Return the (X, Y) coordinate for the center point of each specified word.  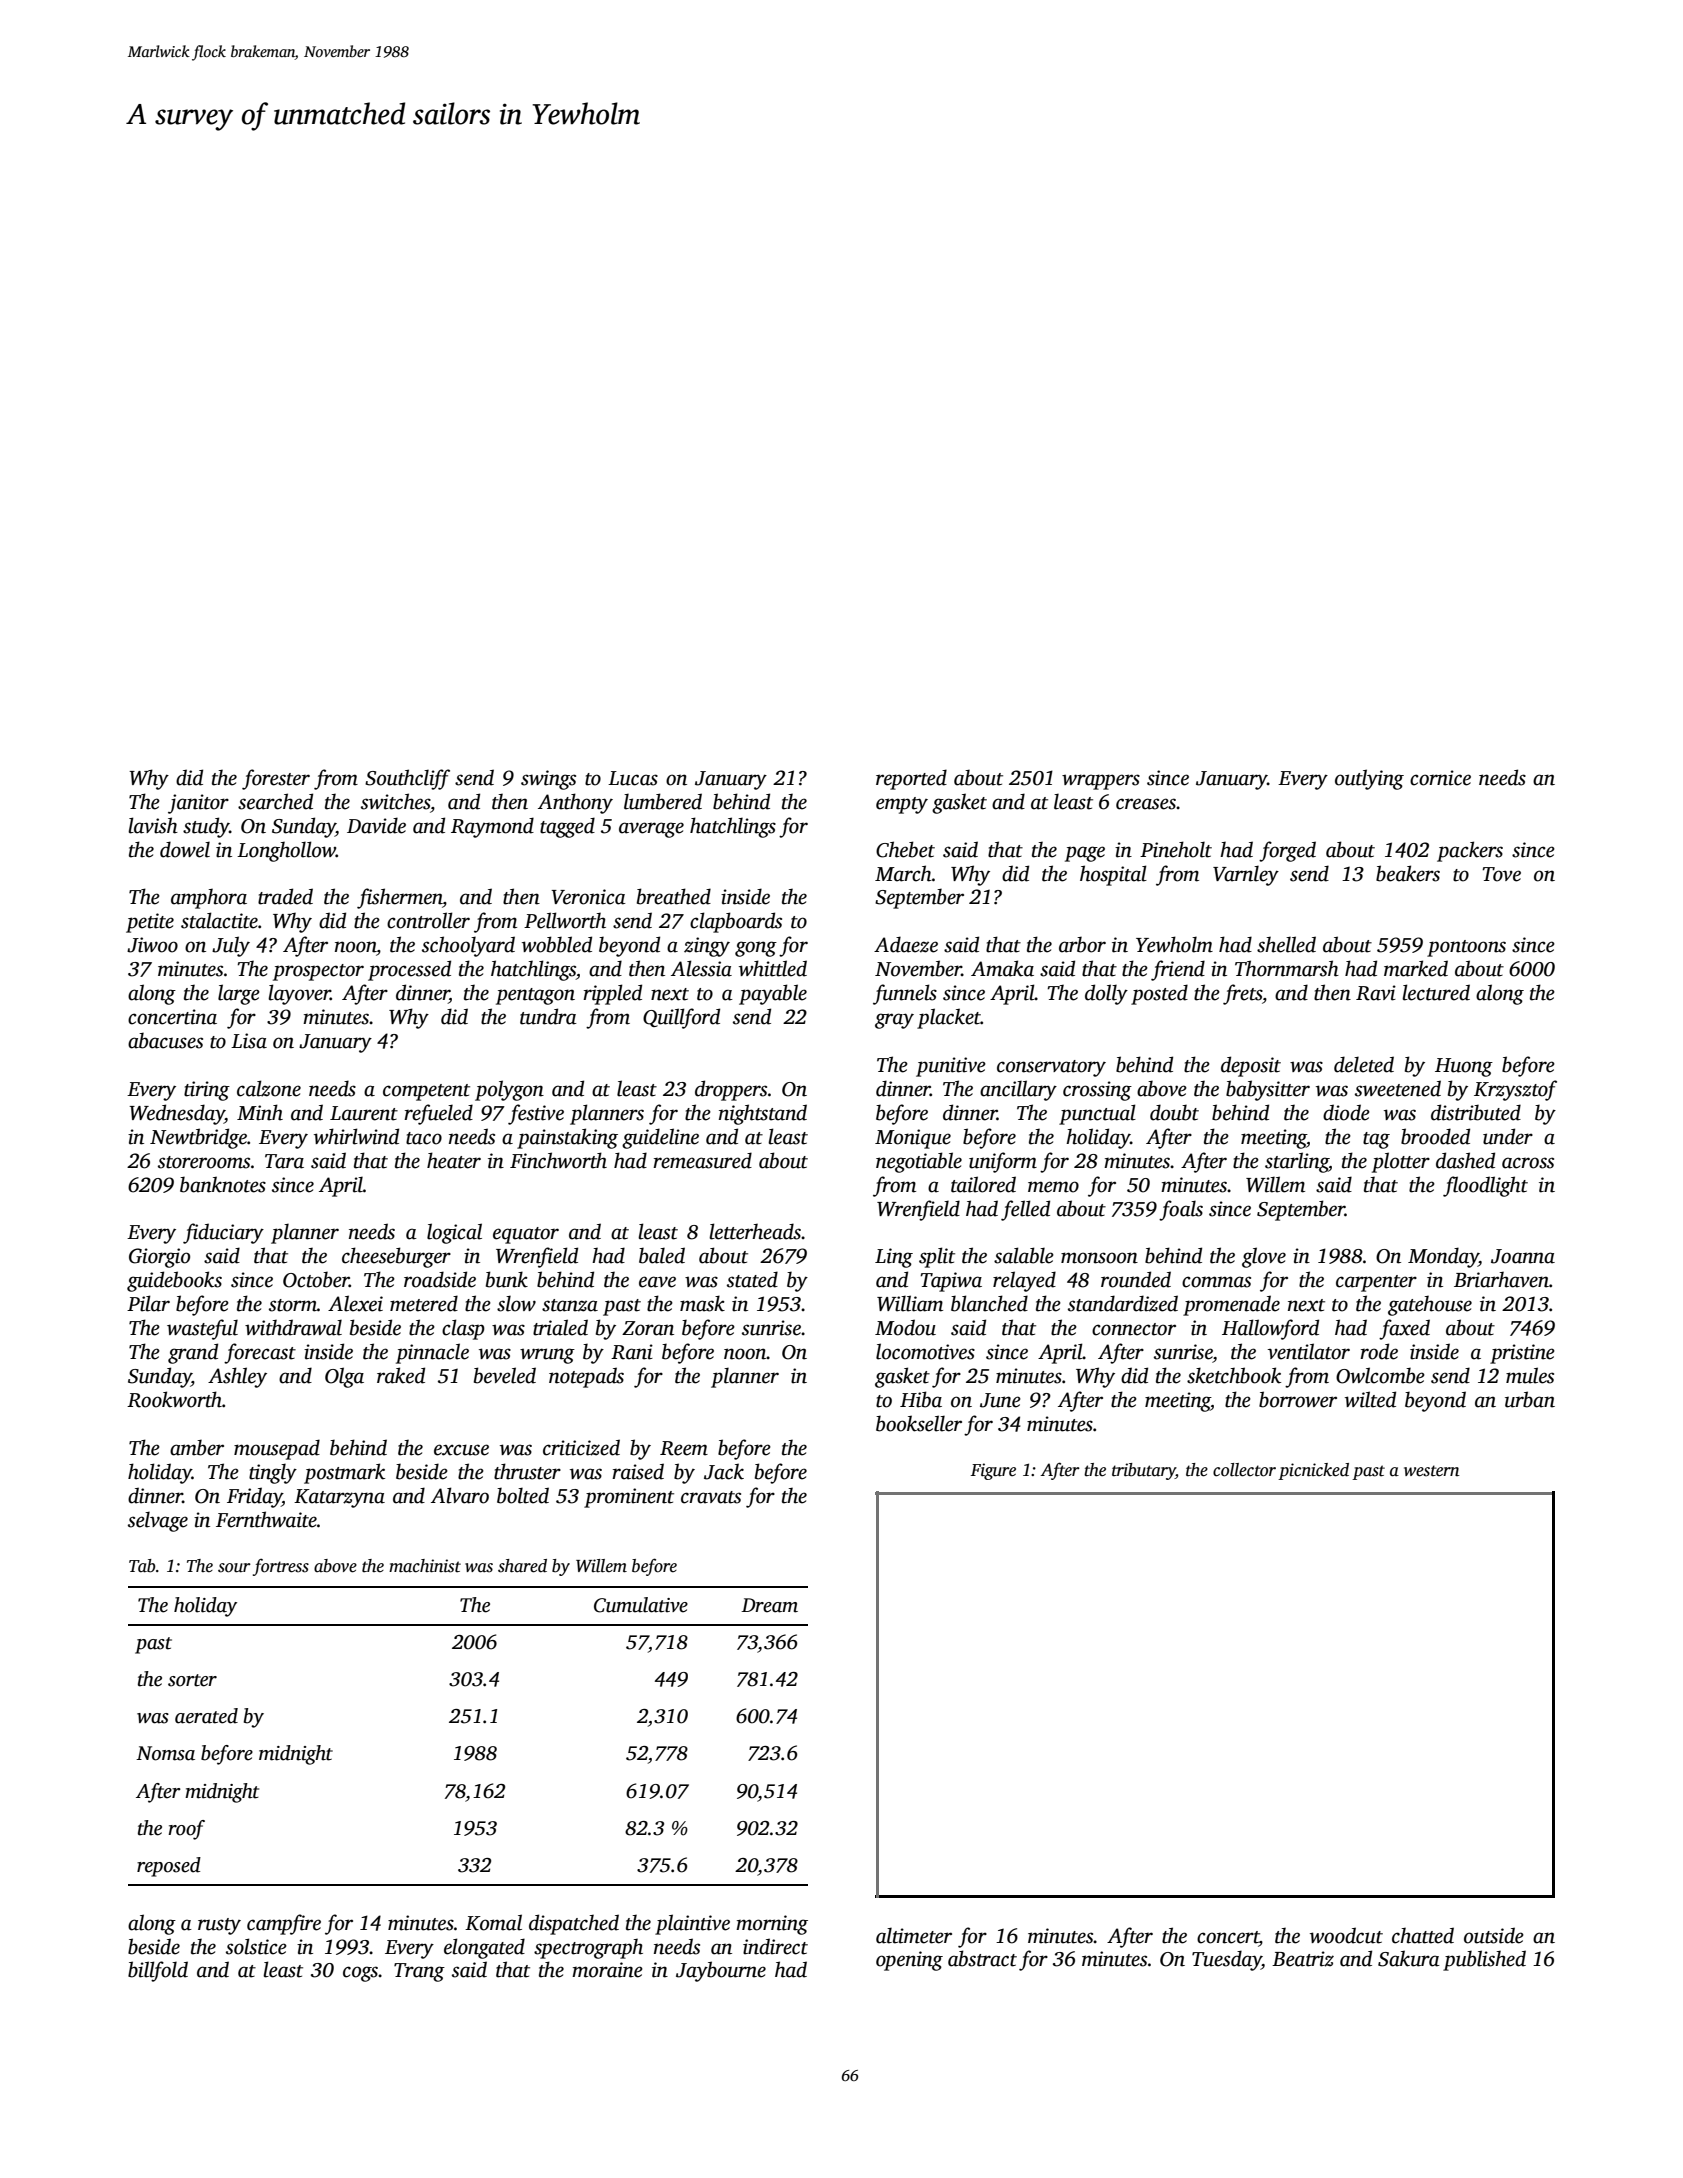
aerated (206, 1716)
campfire (284, 1924)
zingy (707, 947)
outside (1494, 1935)
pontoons (1466, 948)
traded (285, 896)
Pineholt (1176, 849)
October (316, 1279)
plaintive (692, 1924)
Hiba (921, 1399)
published (1484, 1960)
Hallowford (1270, 1329)
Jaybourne (721, 1971)
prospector (318, 972)
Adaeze (906, 944)
